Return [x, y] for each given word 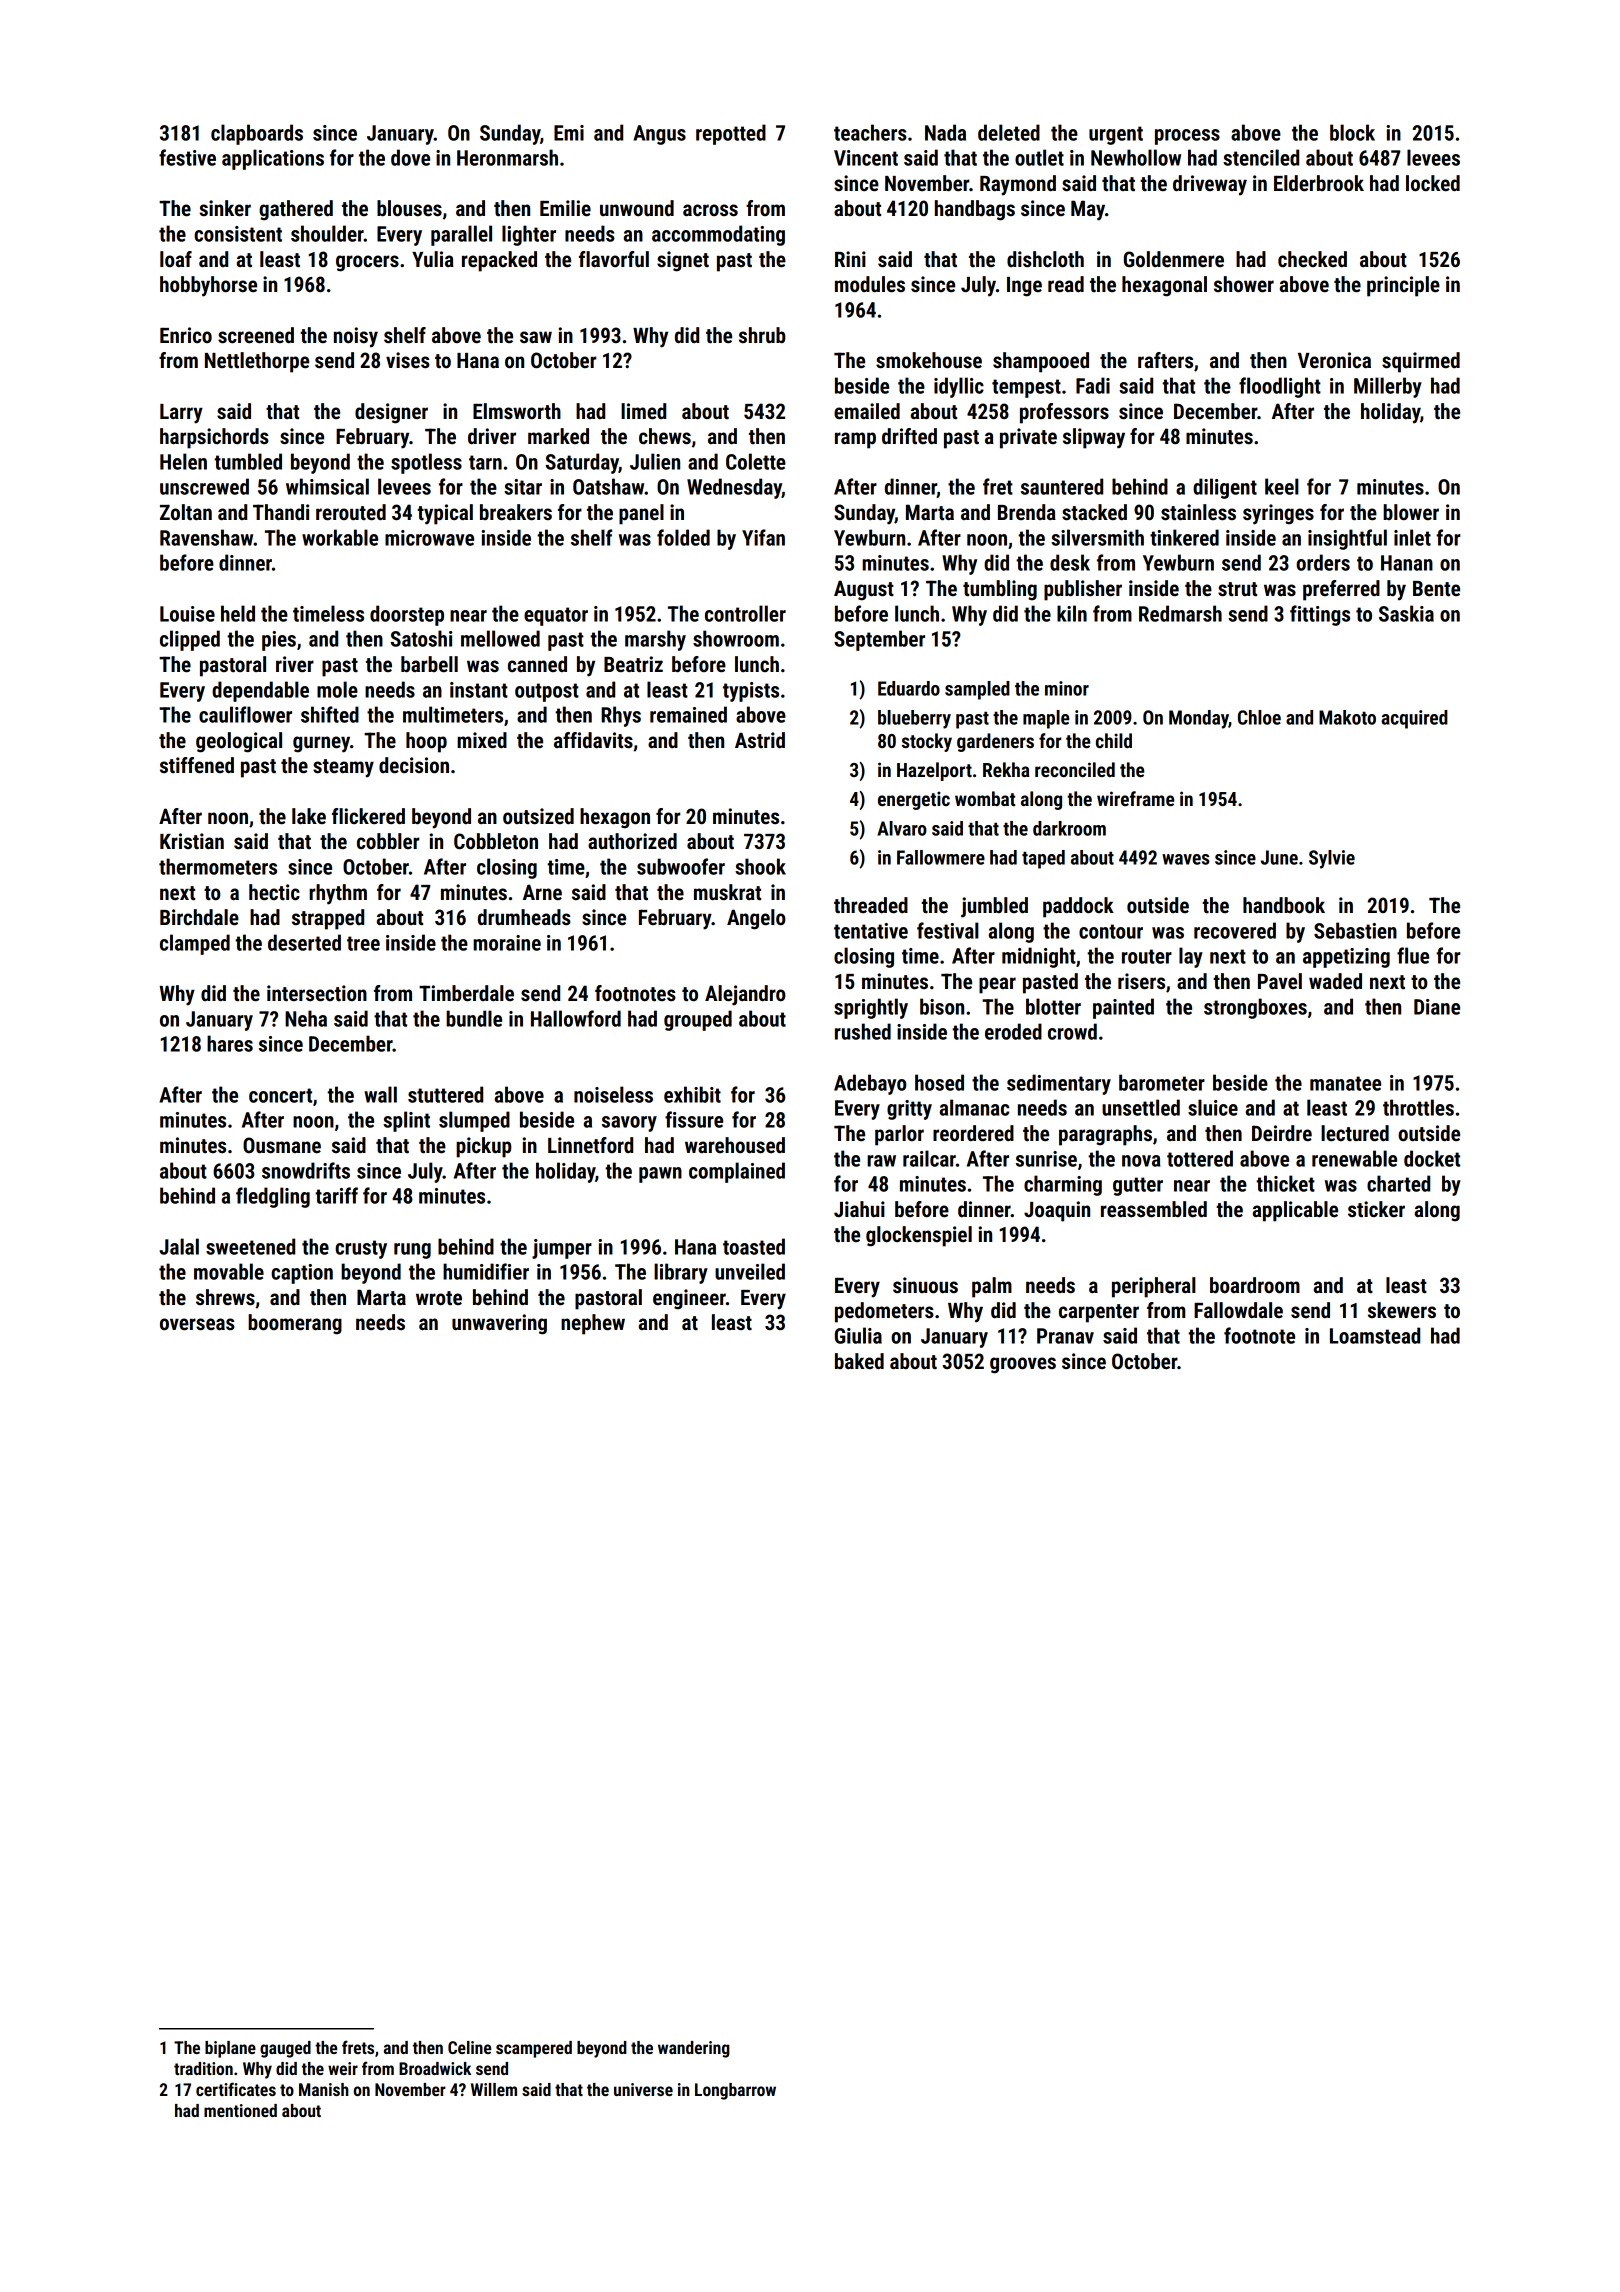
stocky [927, 742]
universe [643, 2089]
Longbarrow [735, 2091]
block [1352, 132]
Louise [187, 614]
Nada [945, 132]
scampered [534, 2049]
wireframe [1135, 798]
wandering [694, 2049]
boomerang [295, 1324]
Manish [324, 2089]
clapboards [257, 134]
